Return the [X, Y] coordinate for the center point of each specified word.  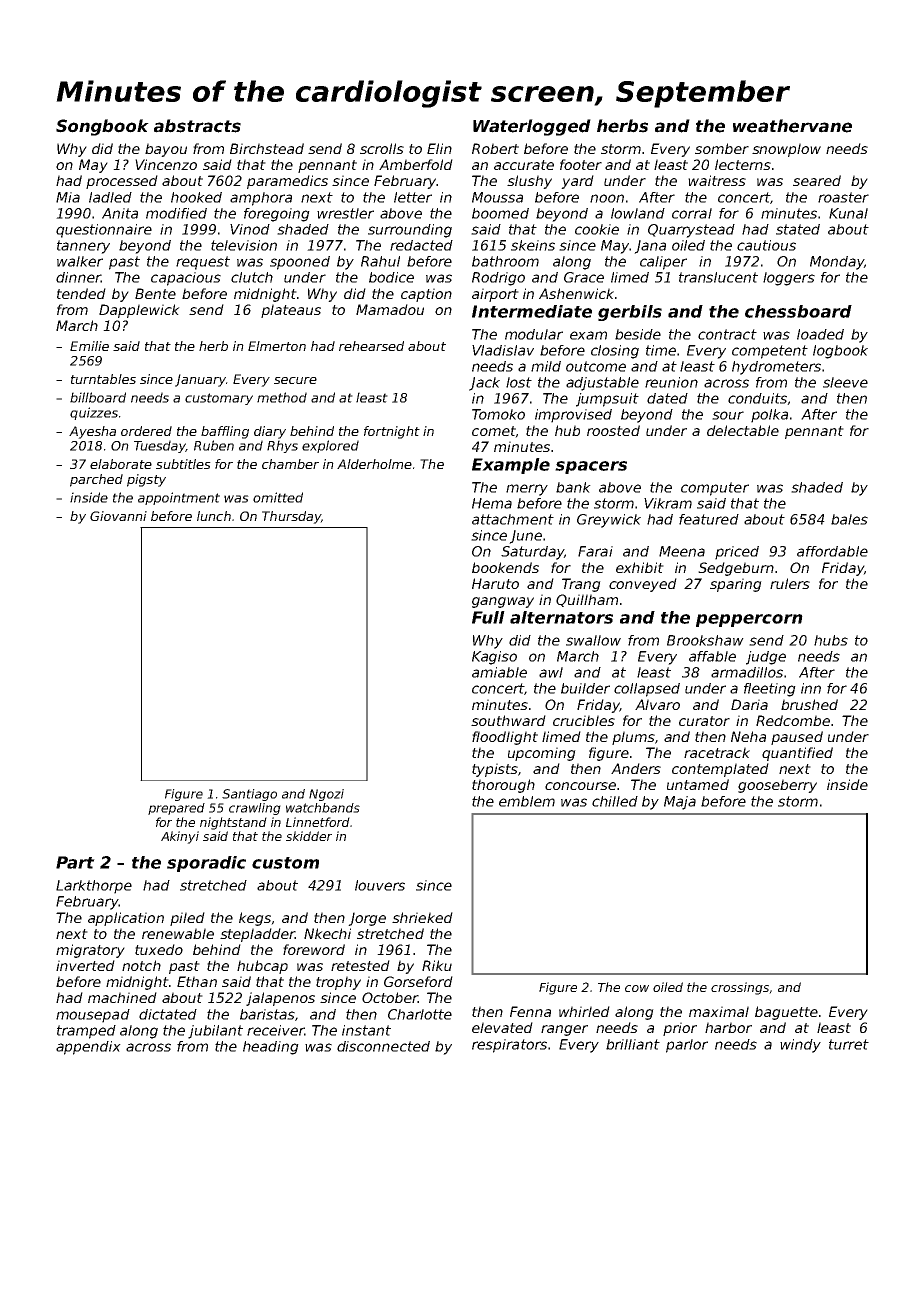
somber [722, 148]
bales [849, 519]
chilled [615, 801]
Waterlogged [532, 127]
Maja [680, 803]
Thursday [291, 517]
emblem [527, 801]
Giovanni [118, 516]
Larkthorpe [94, 887]
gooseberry [777, 786]
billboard [98, 397]
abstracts [197, 126]
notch [141, 965]
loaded [820, 334]
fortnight [392, 432]
